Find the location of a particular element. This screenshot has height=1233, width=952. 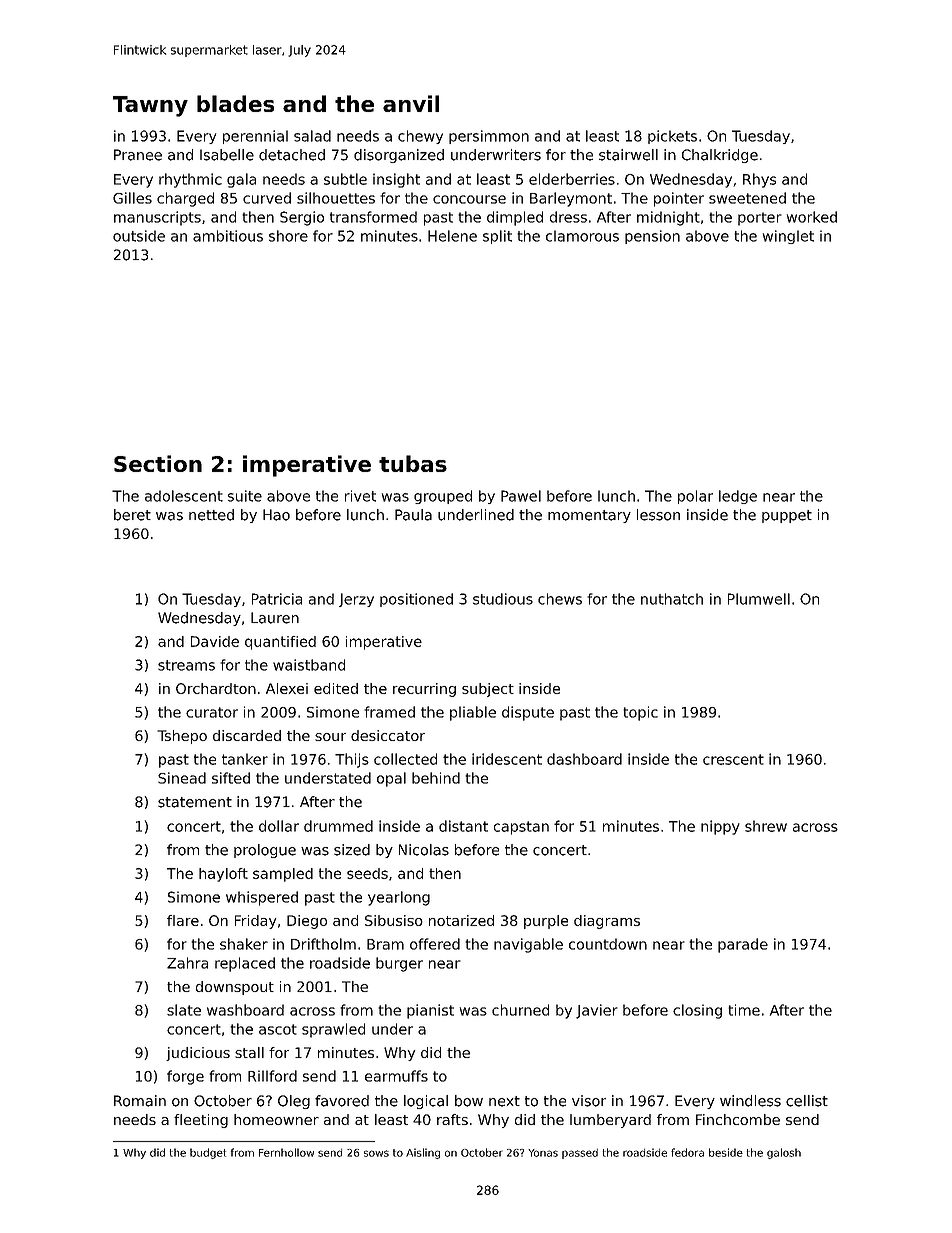

recurring is located at coordinates (424, 690).
